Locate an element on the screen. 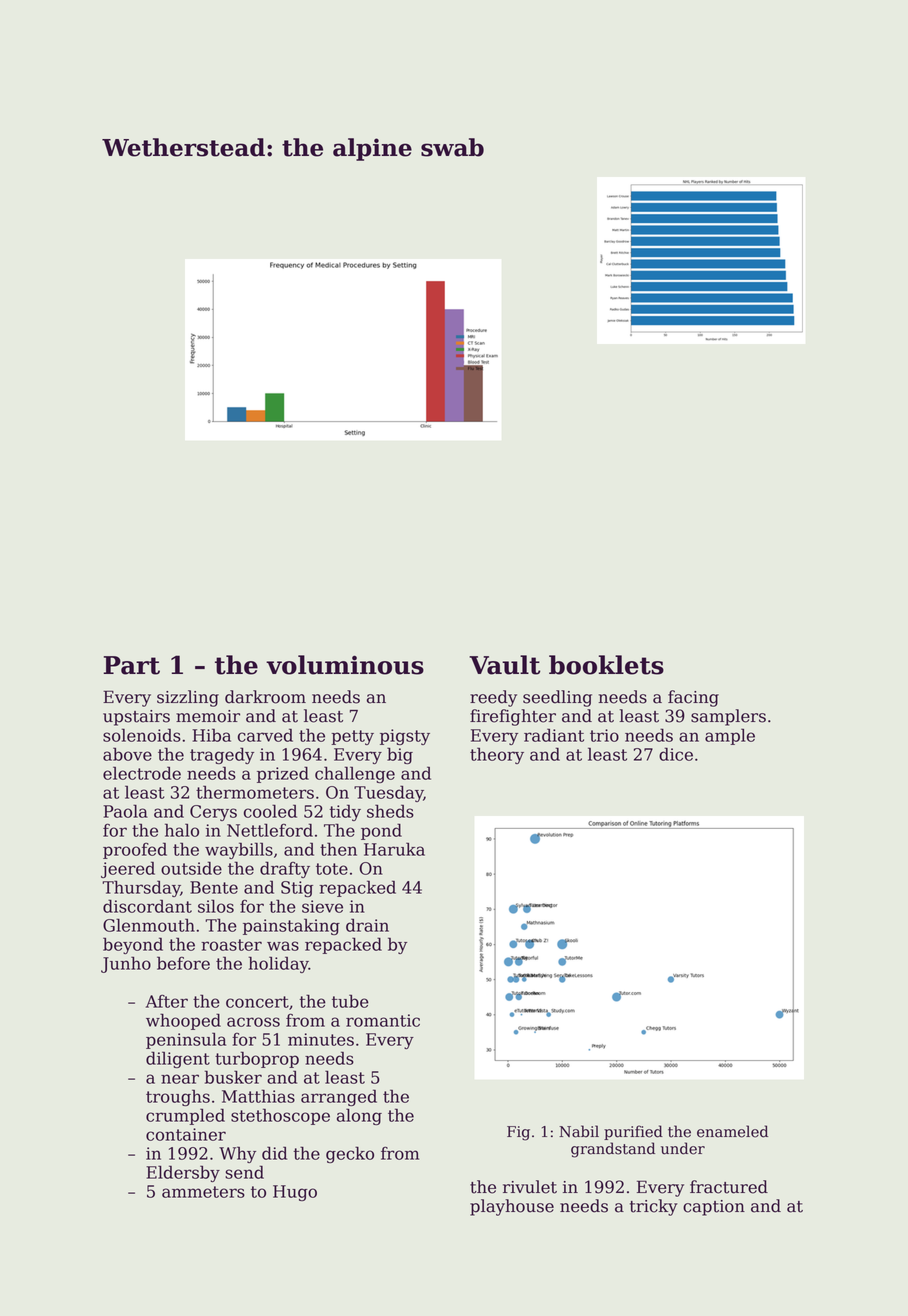 This screenshot has height=1316, width=908. dice is located at coordinates (676, 754).
